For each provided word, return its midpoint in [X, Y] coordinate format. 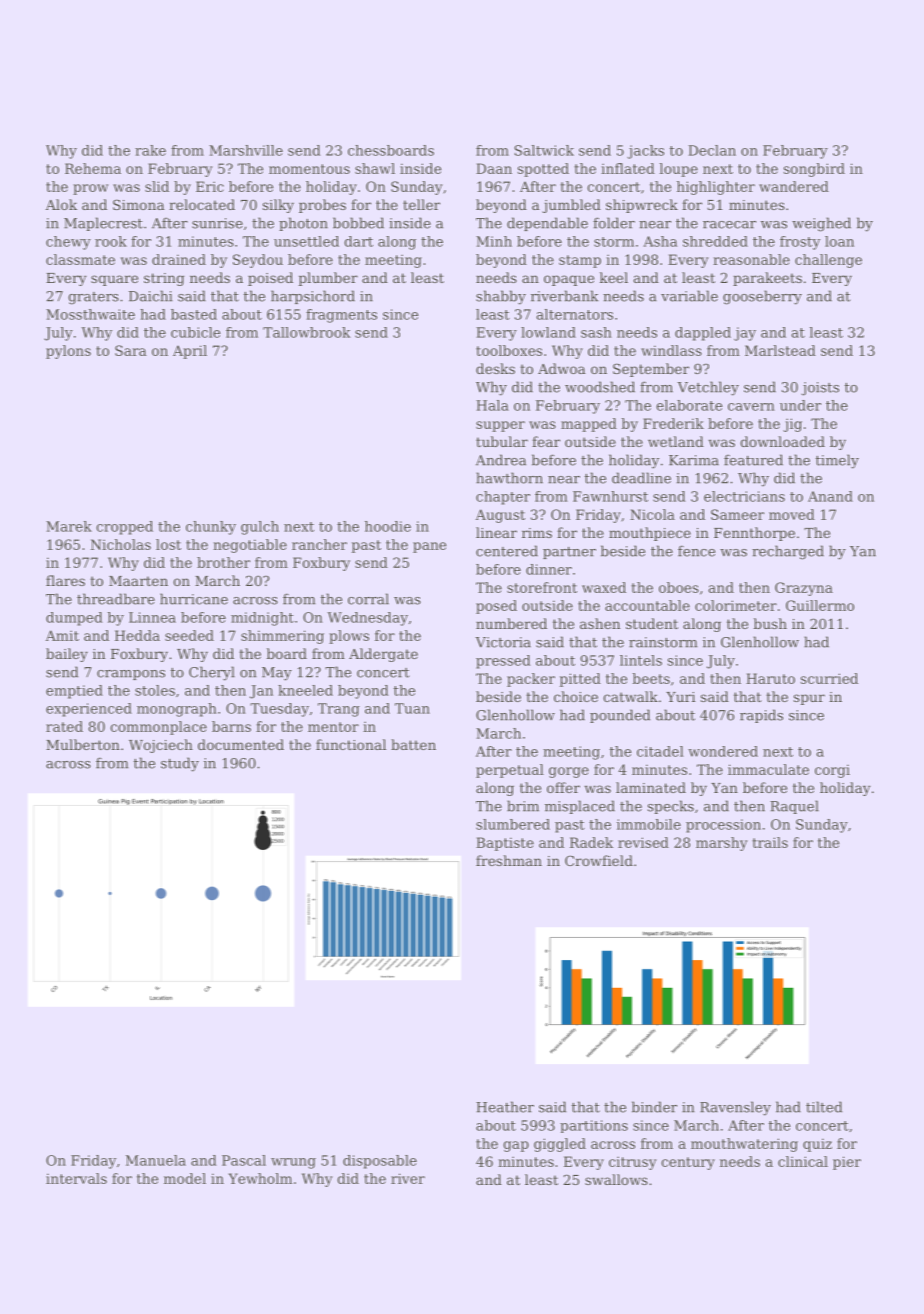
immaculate [768, 769]
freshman [509, 860]
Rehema [93, 168]
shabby [501, 297]
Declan [712, 150]
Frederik [673, 423]
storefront [542, 587]
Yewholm [260, 1178]
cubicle [195, 332]
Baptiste [505, 844]
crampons [131, 675]
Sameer [737, 514]
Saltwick [544, 150]
